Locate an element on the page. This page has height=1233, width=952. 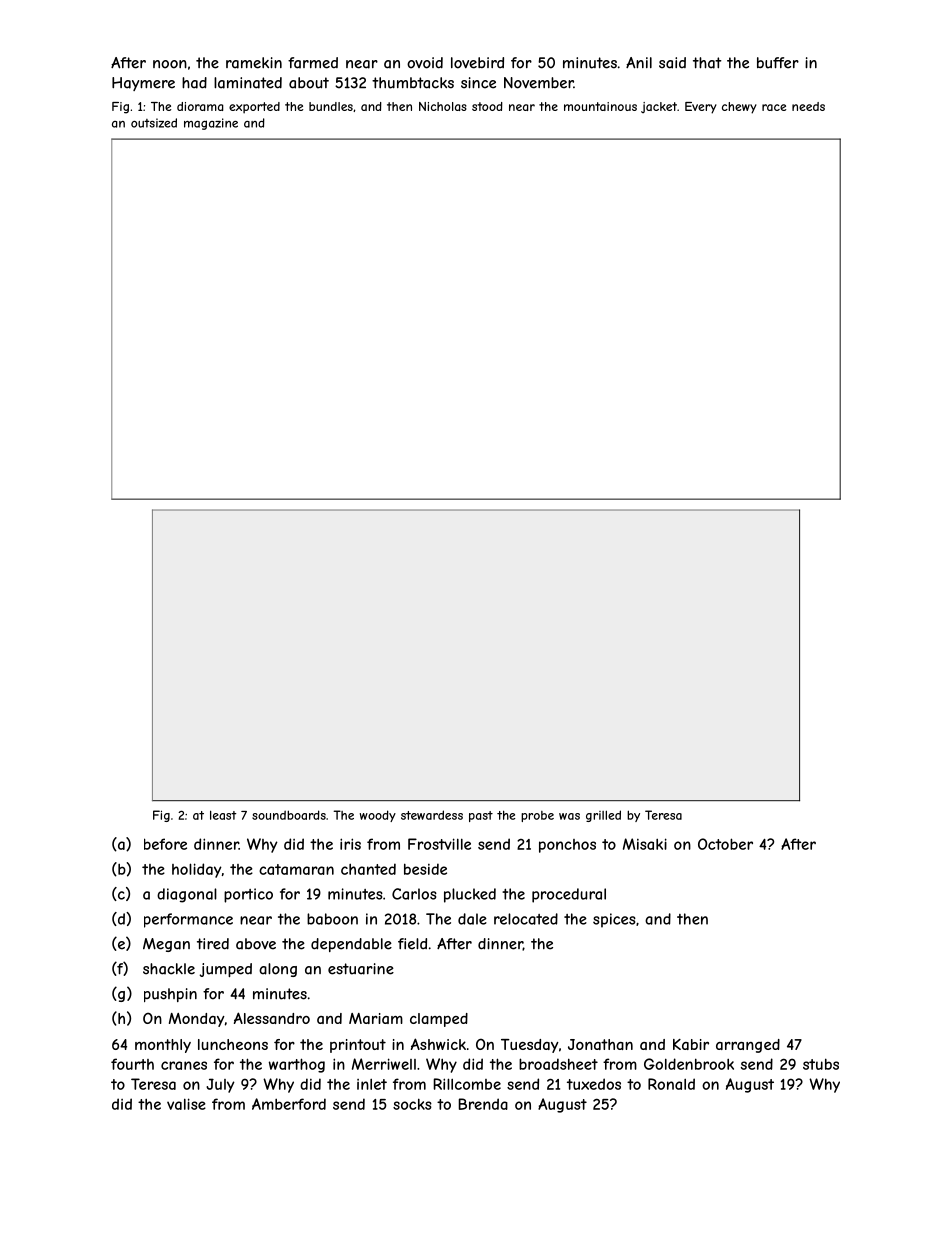
said is located at coordinates (672, 63).
